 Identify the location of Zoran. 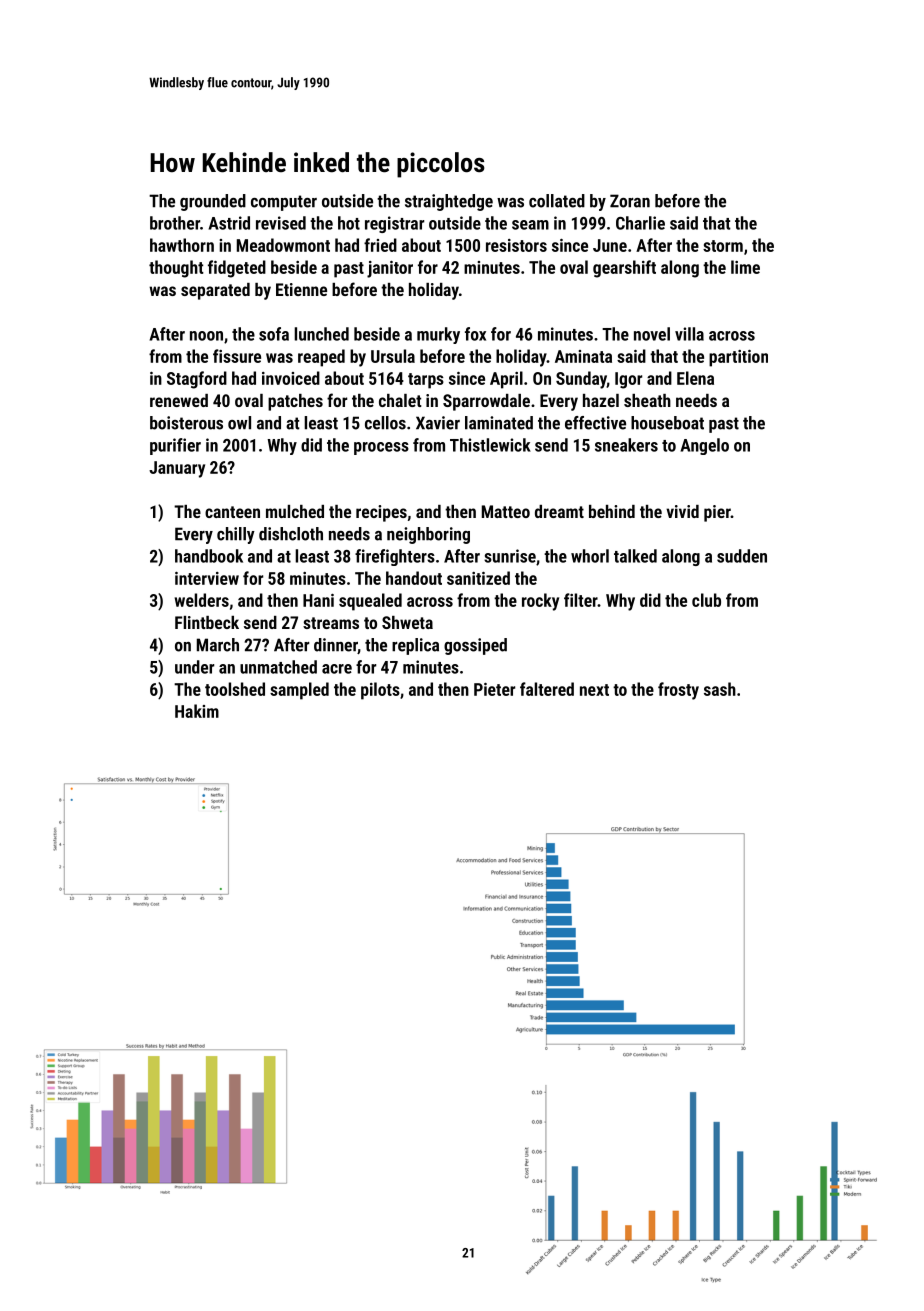
(630, 201).
